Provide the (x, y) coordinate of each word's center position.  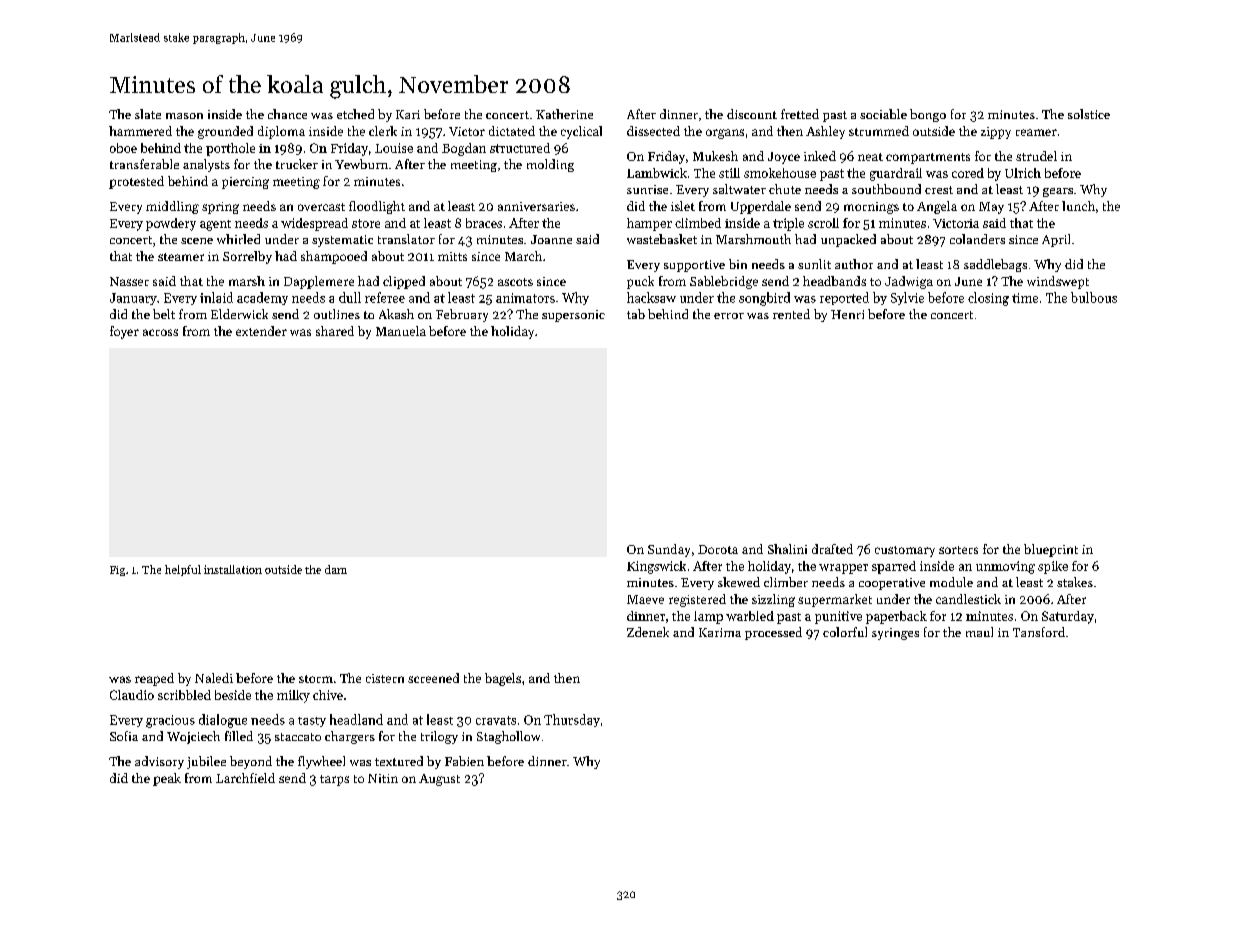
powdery (171, 224)
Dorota (718, 549)
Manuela (401, 331)
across (160, 332)
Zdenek (648, 632)
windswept (1058, 282)
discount (752, 114)
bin (738, 264)
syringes (895, 634)
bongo (928, 115)
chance (287, 114)
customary (905, 551)
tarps (334, 780)
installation (233, 569)
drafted (832, 549)
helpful (183, 570)
